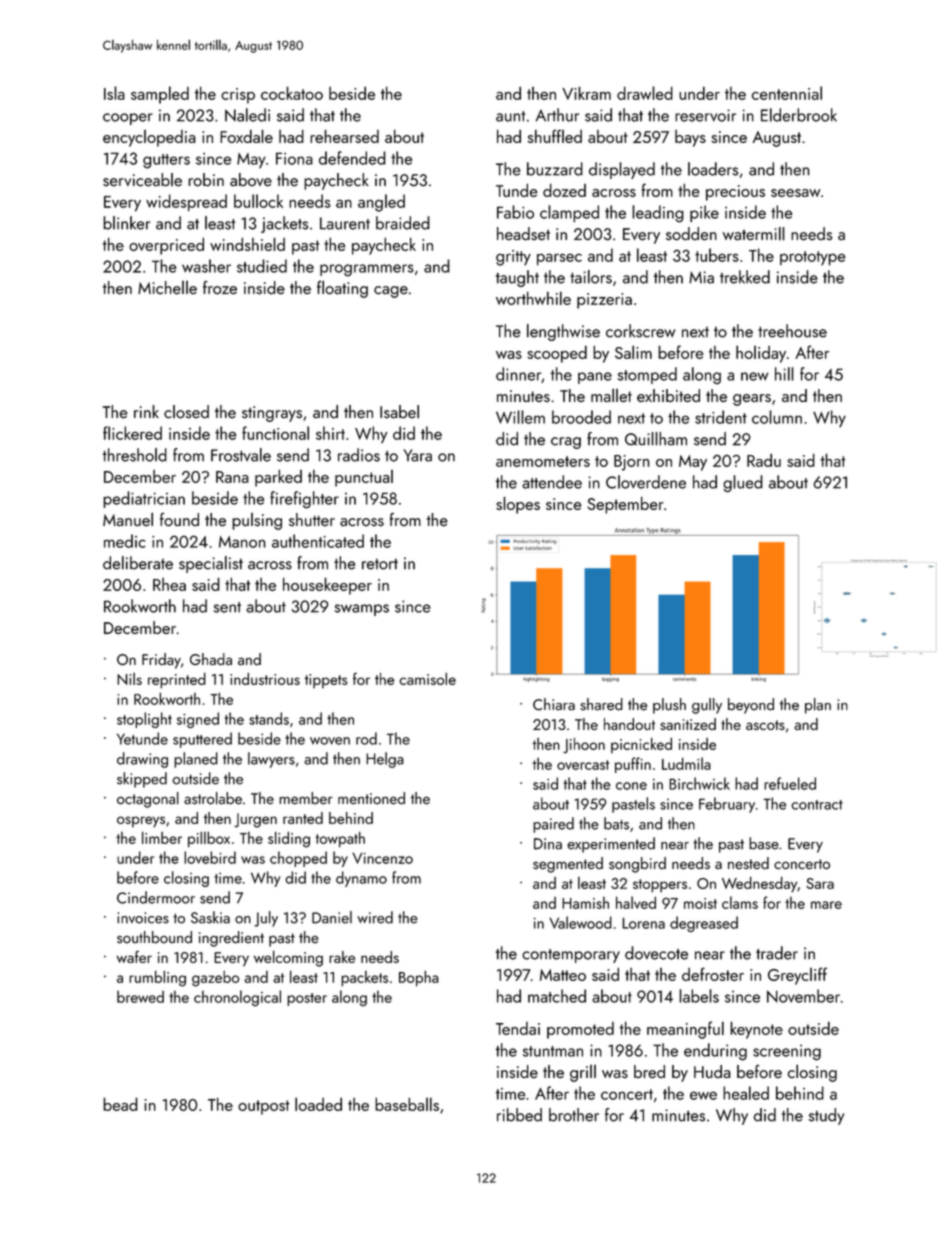 This screenshot has height=1233, width=952. I want to click on trader, so click(777, 953).
